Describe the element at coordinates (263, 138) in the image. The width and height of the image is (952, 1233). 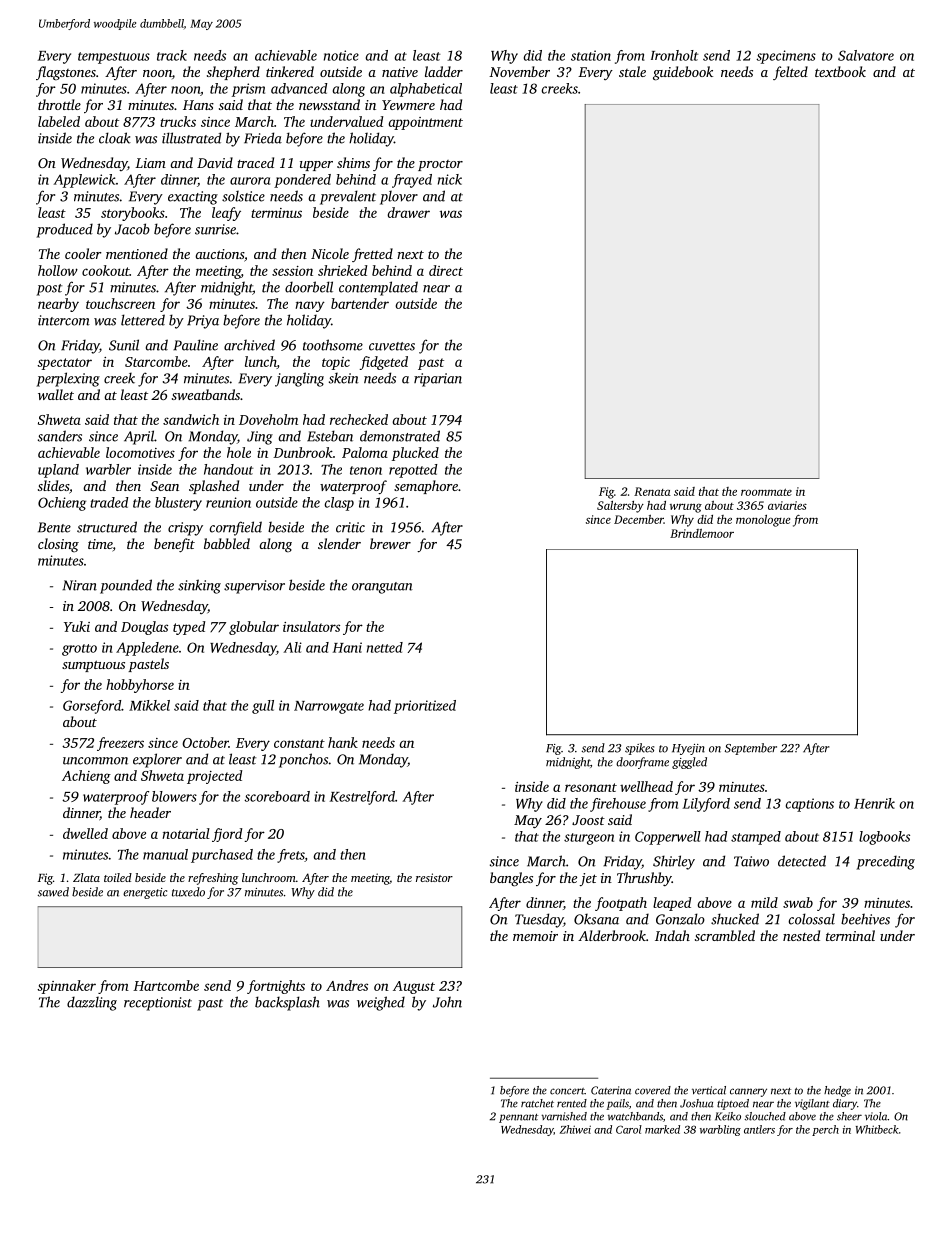
I see `Frieda` at that location.
